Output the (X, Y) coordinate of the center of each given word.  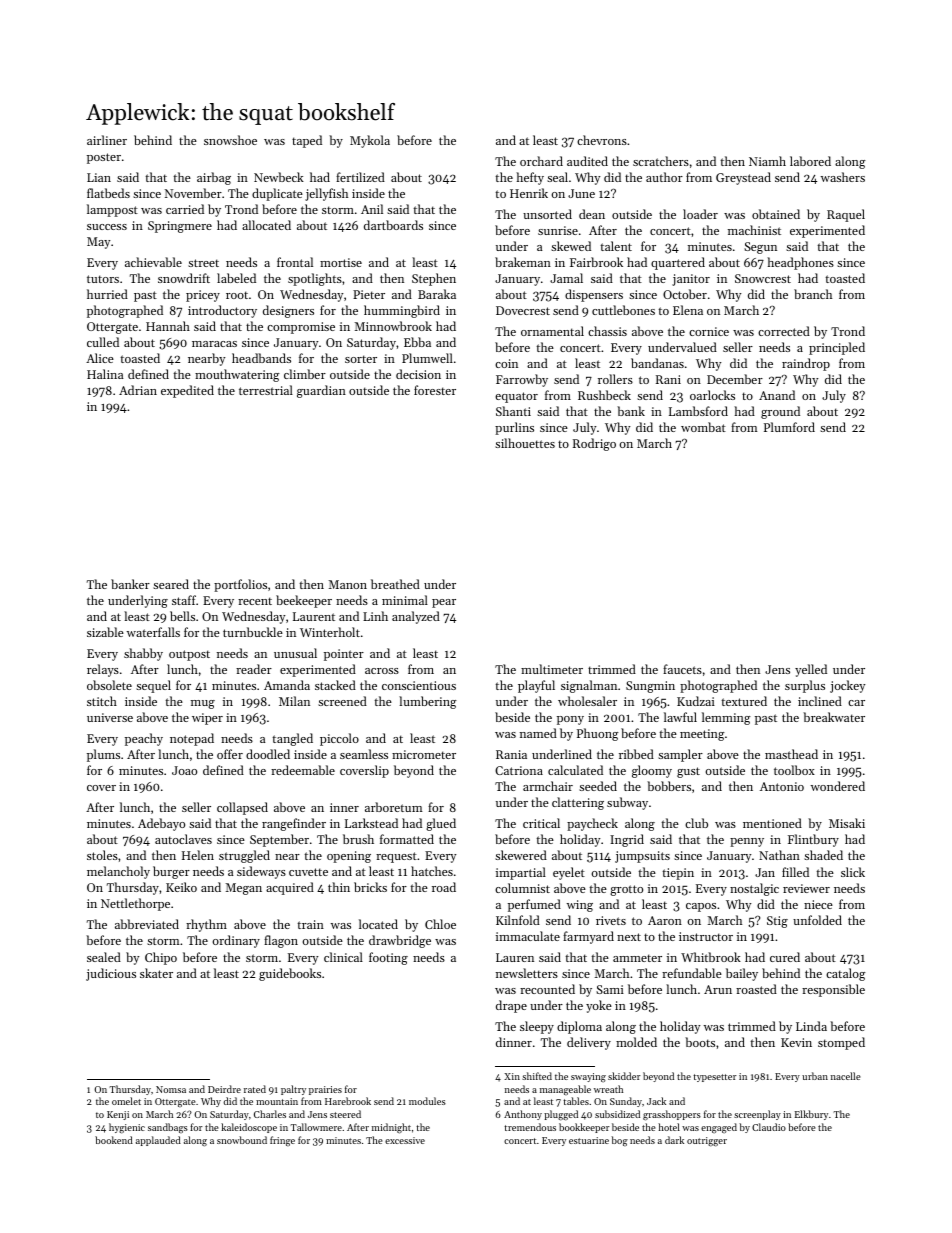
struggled (244, 856)
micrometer (424, 754)
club (696, 823)
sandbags (168, 1128)
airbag (214, 178)
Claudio (769, 1127)
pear (444, 603)
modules (427, 1101)
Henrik (529, 193)
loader (700, 214)
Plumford (789, 427)
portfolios (240, 585)
